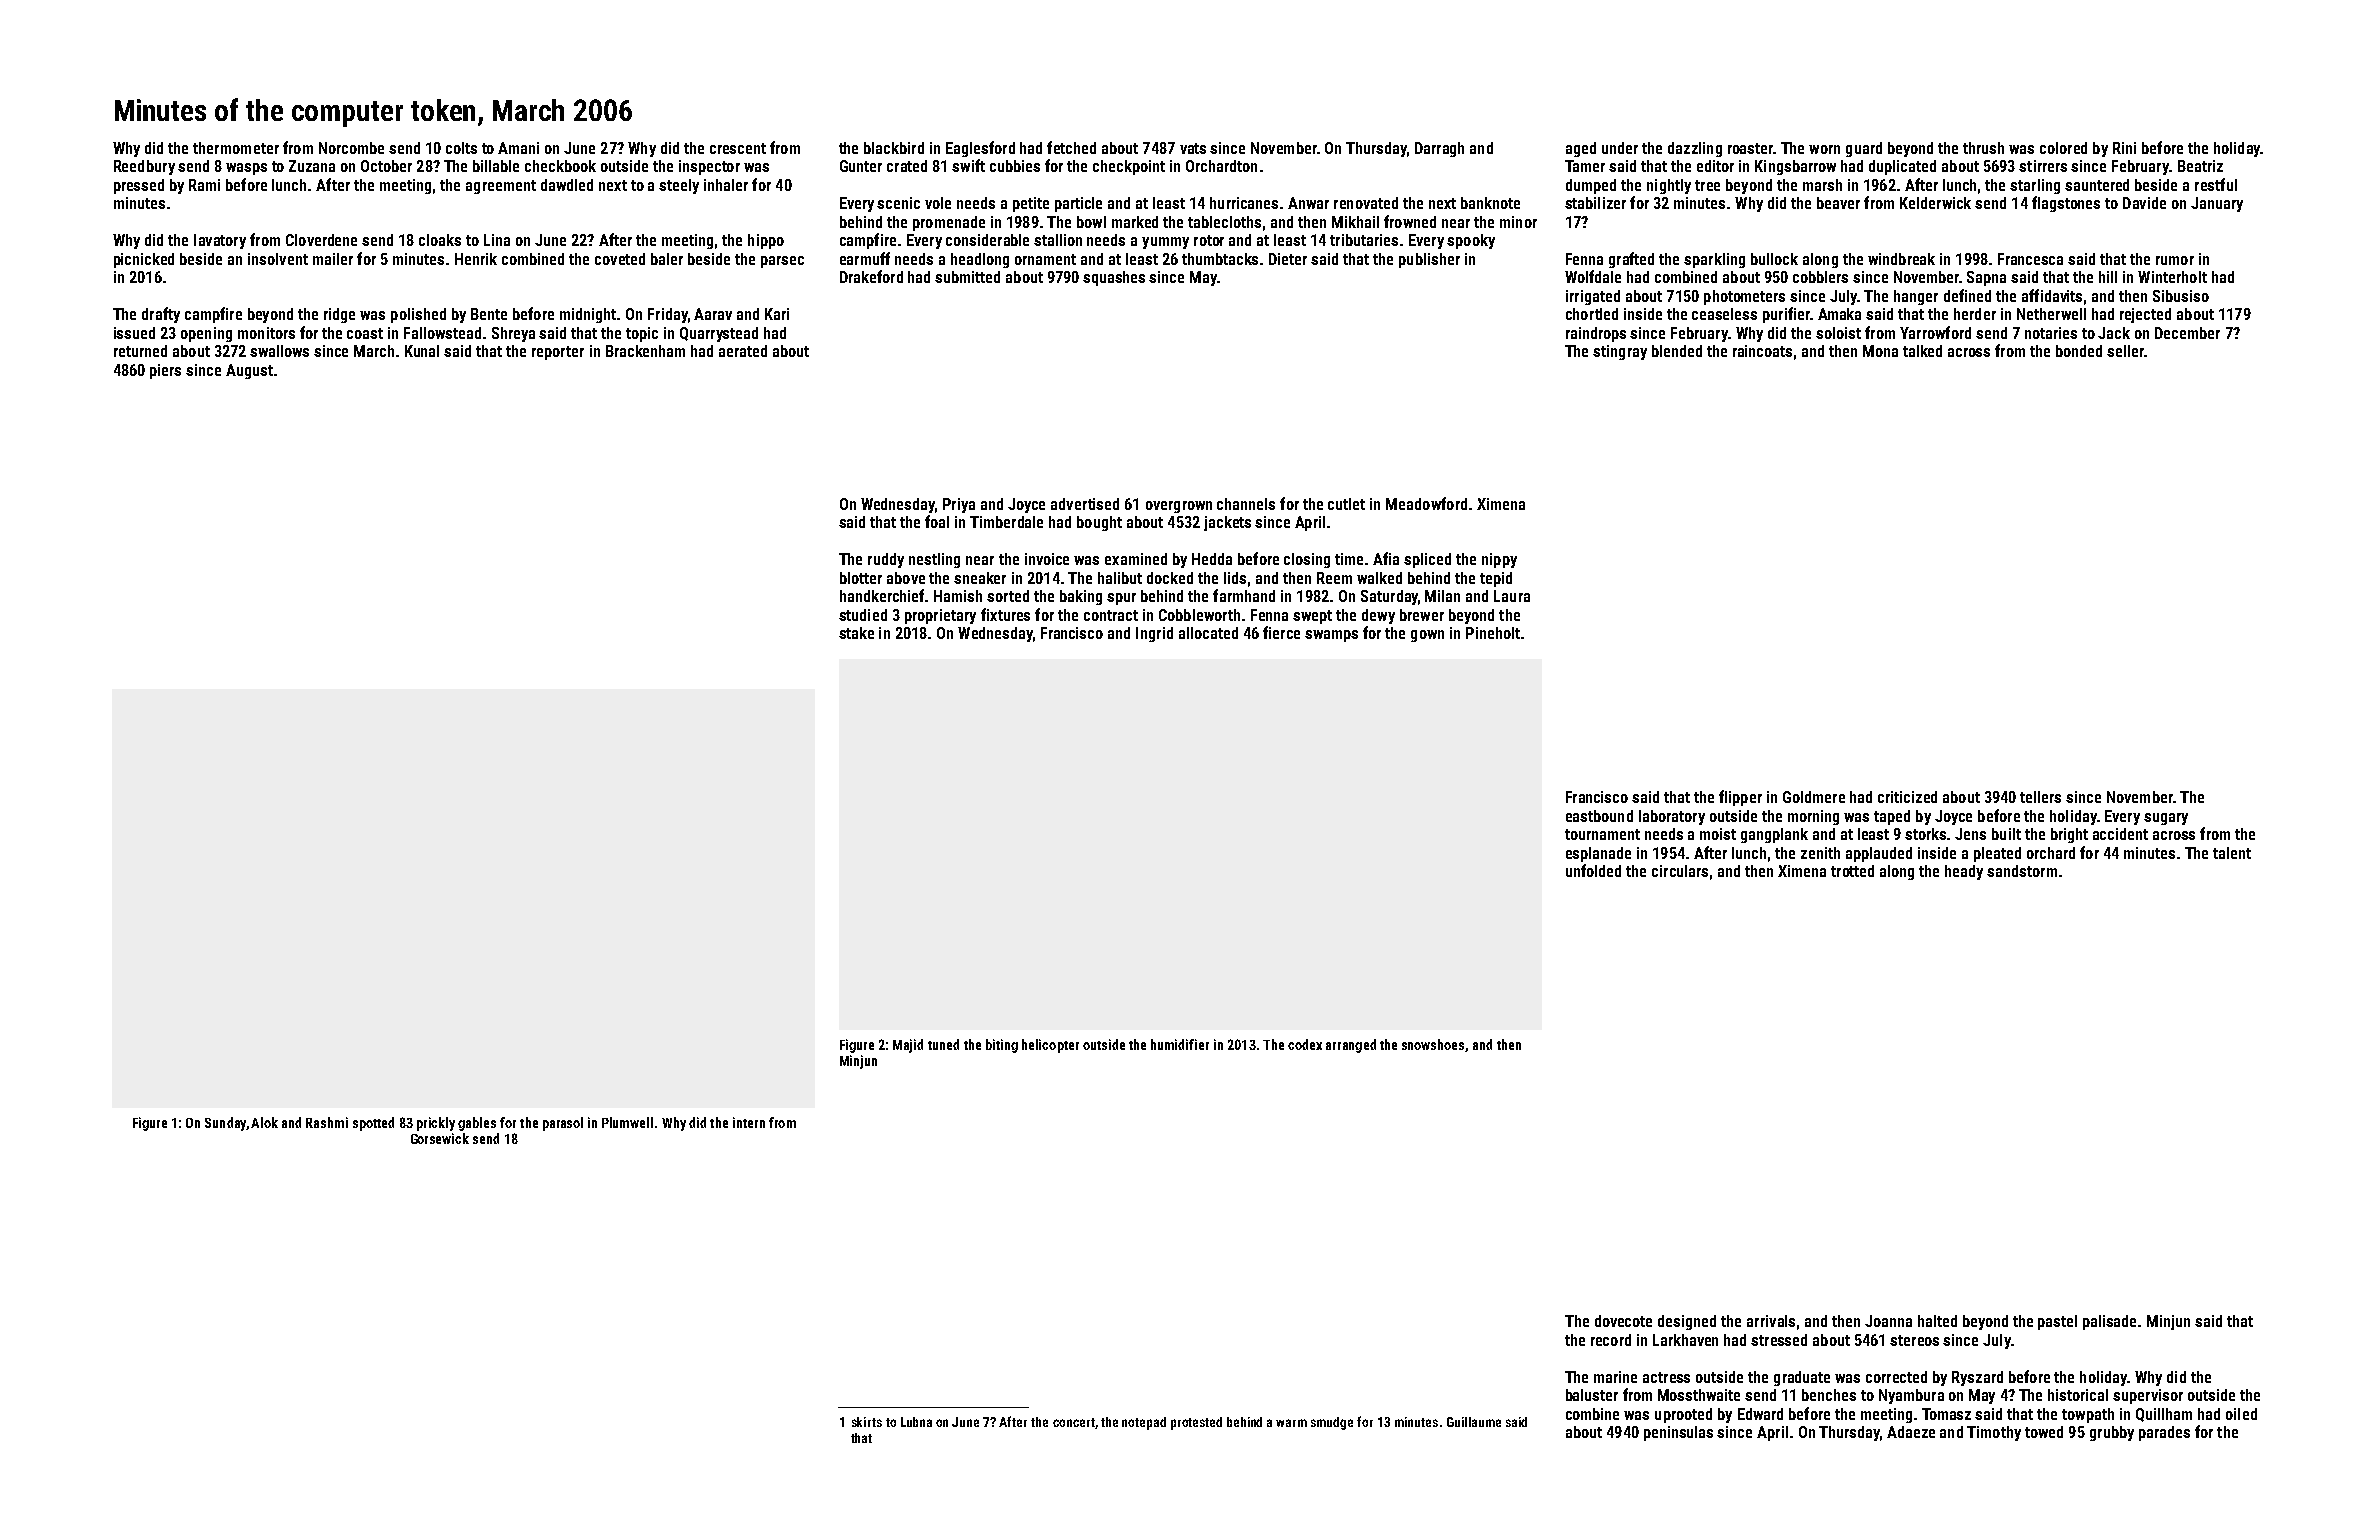 The width and height of the document is (2380, 1540). Describe the element at coordinates (1983, 148) in the document. I see `thrush` at that location.
